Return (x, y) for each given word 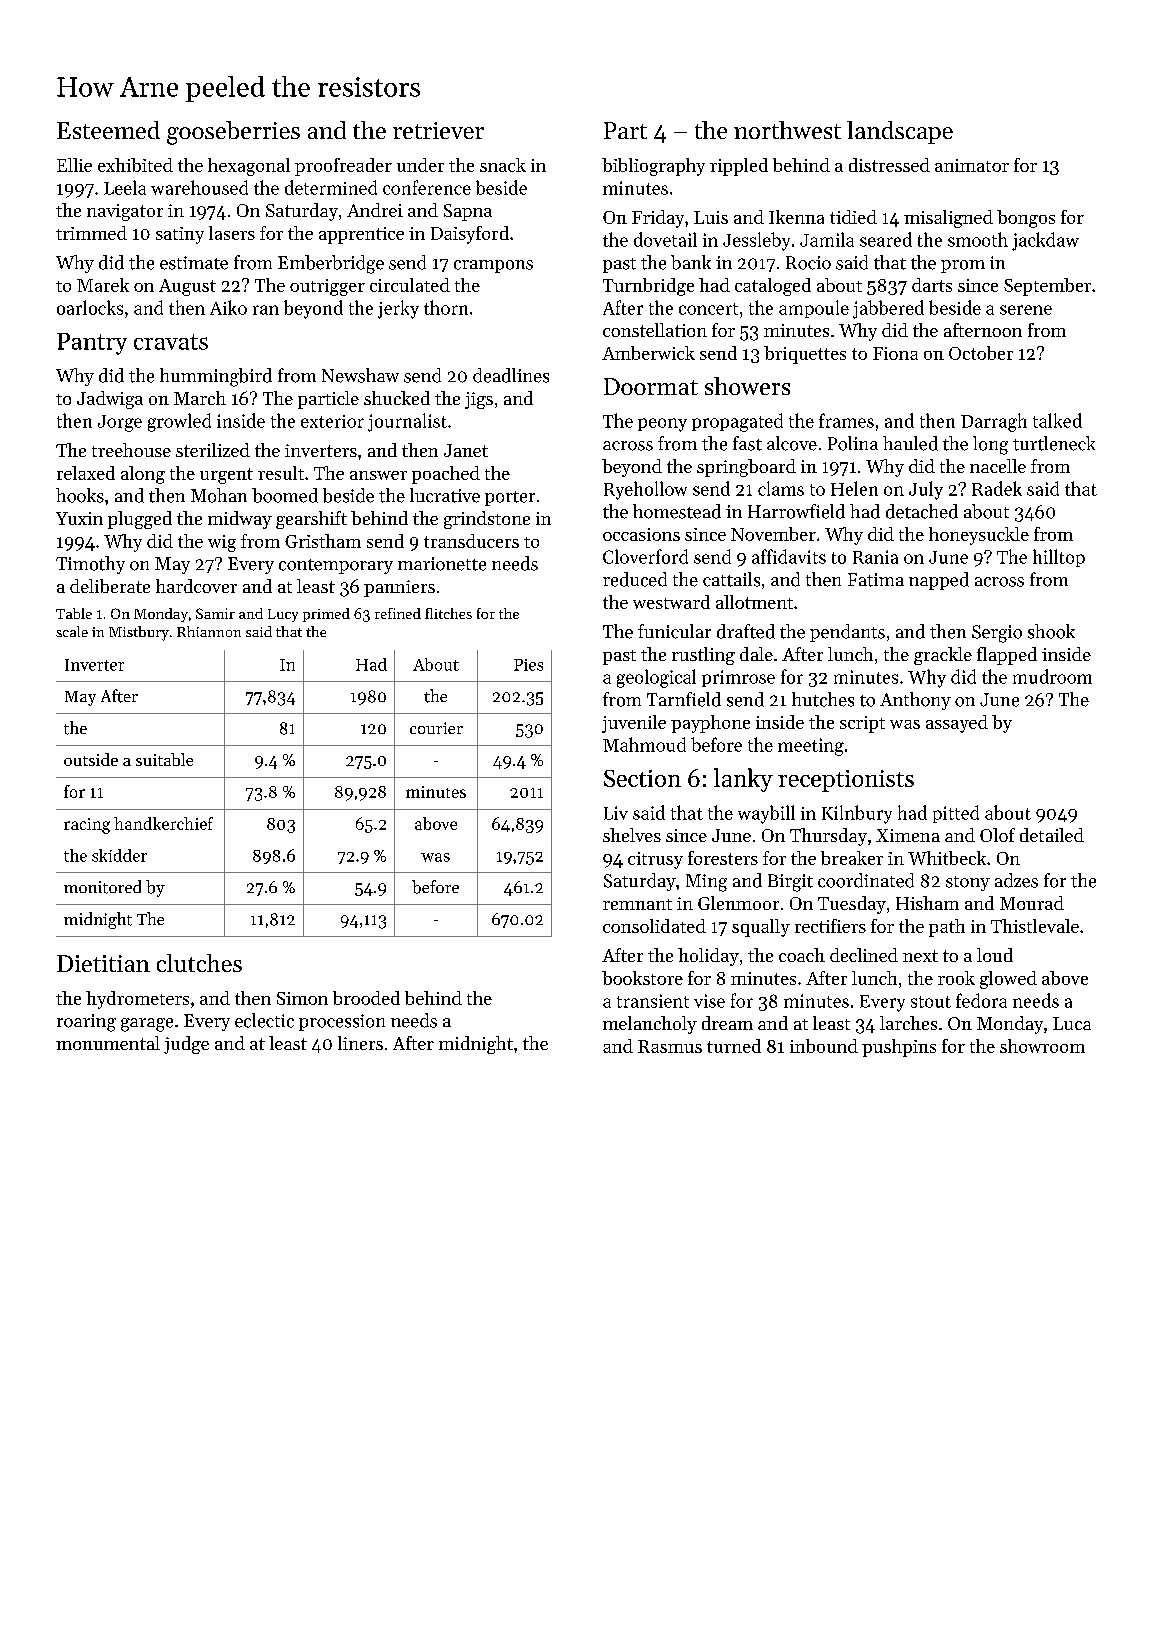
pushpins (899, 1048)
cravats (171, 342)
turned (734, 1046)
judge (186, 1045)
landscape (900, 132)
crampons (493, 266)
